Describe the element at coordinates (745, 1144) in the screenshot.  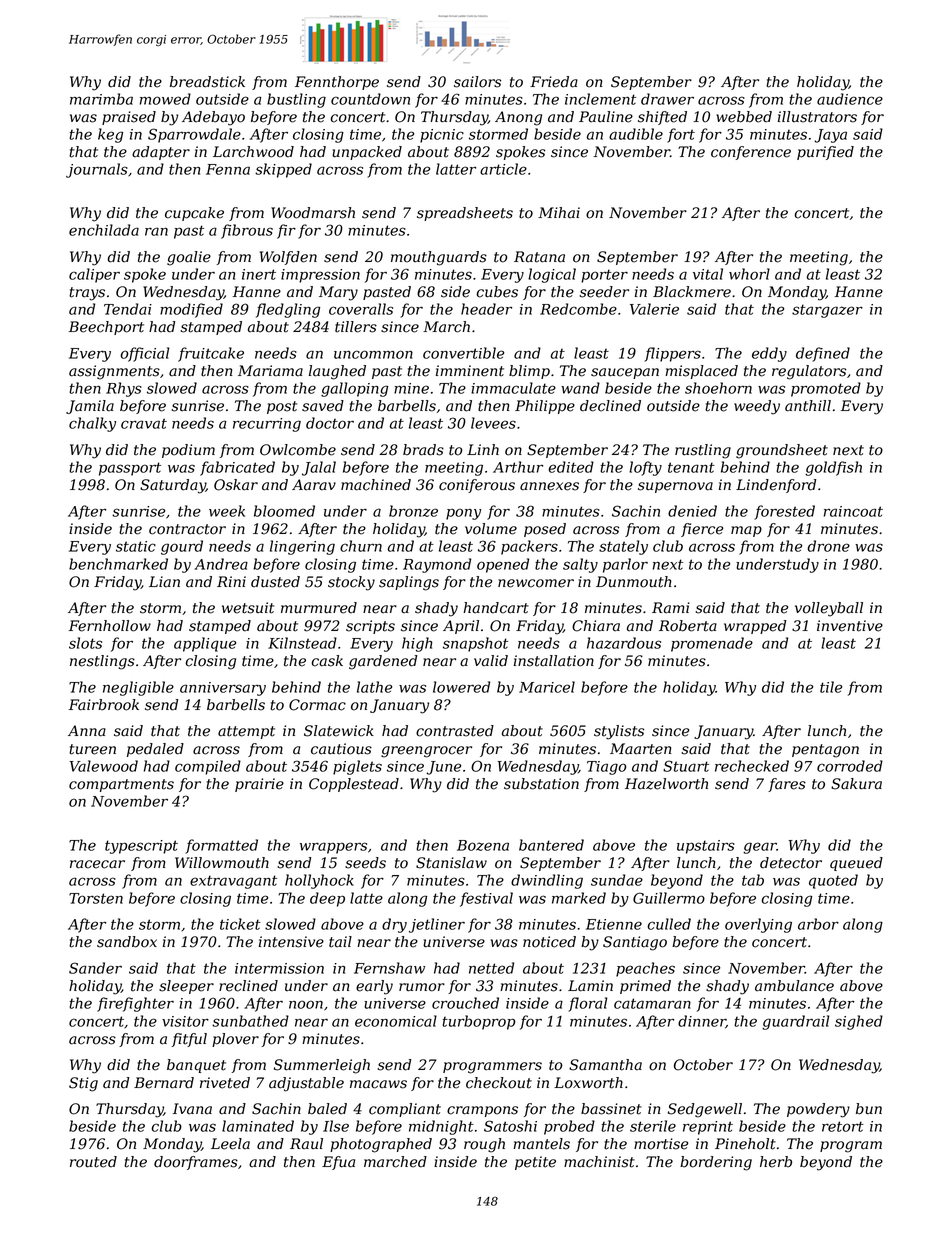
I see `Pineholt` at that location.
